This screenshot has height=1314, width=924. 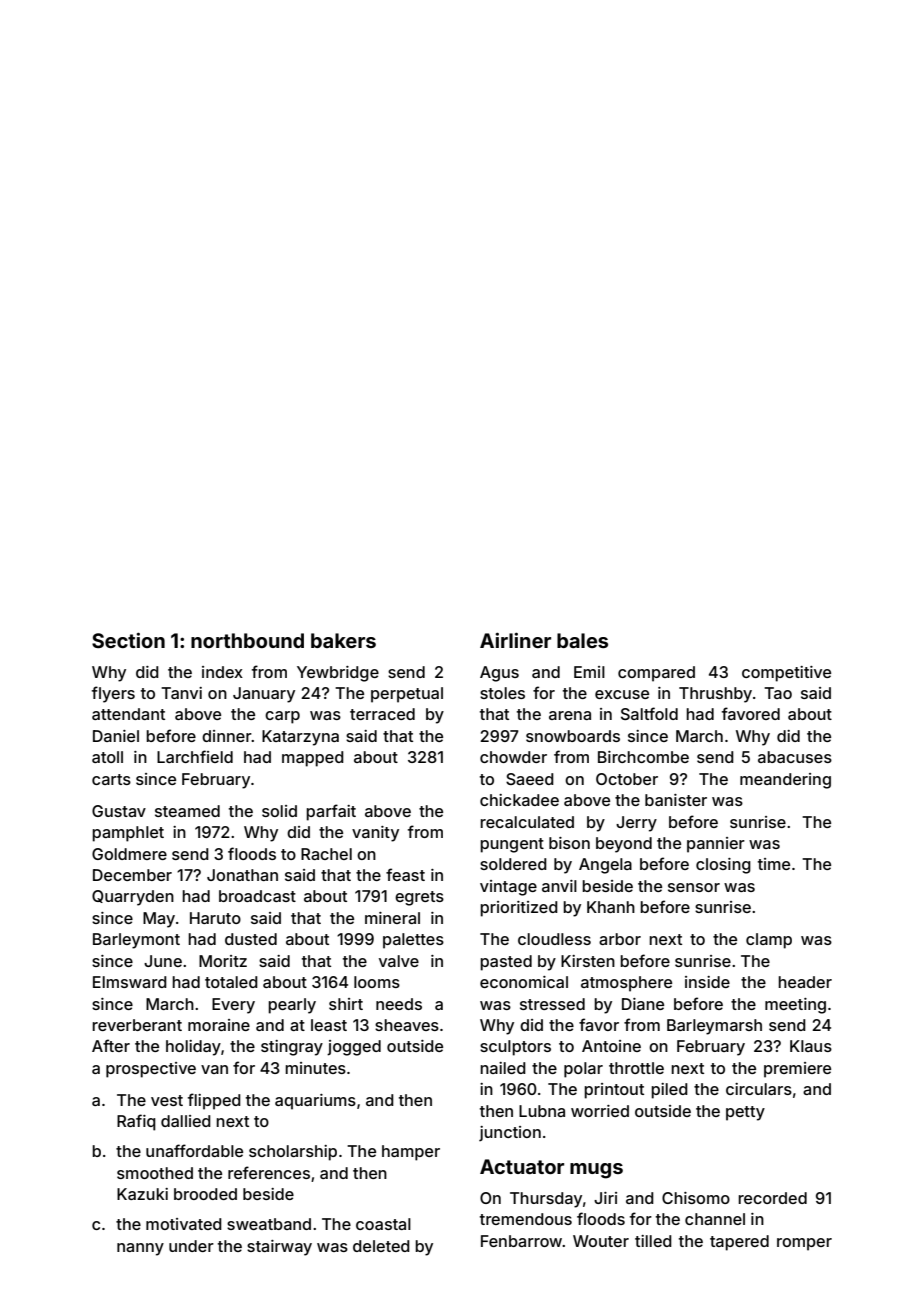 What do you see at coordinates (129, 854) in the screenshot?
I see `Goldmere` at bounding box center [129, 854].
